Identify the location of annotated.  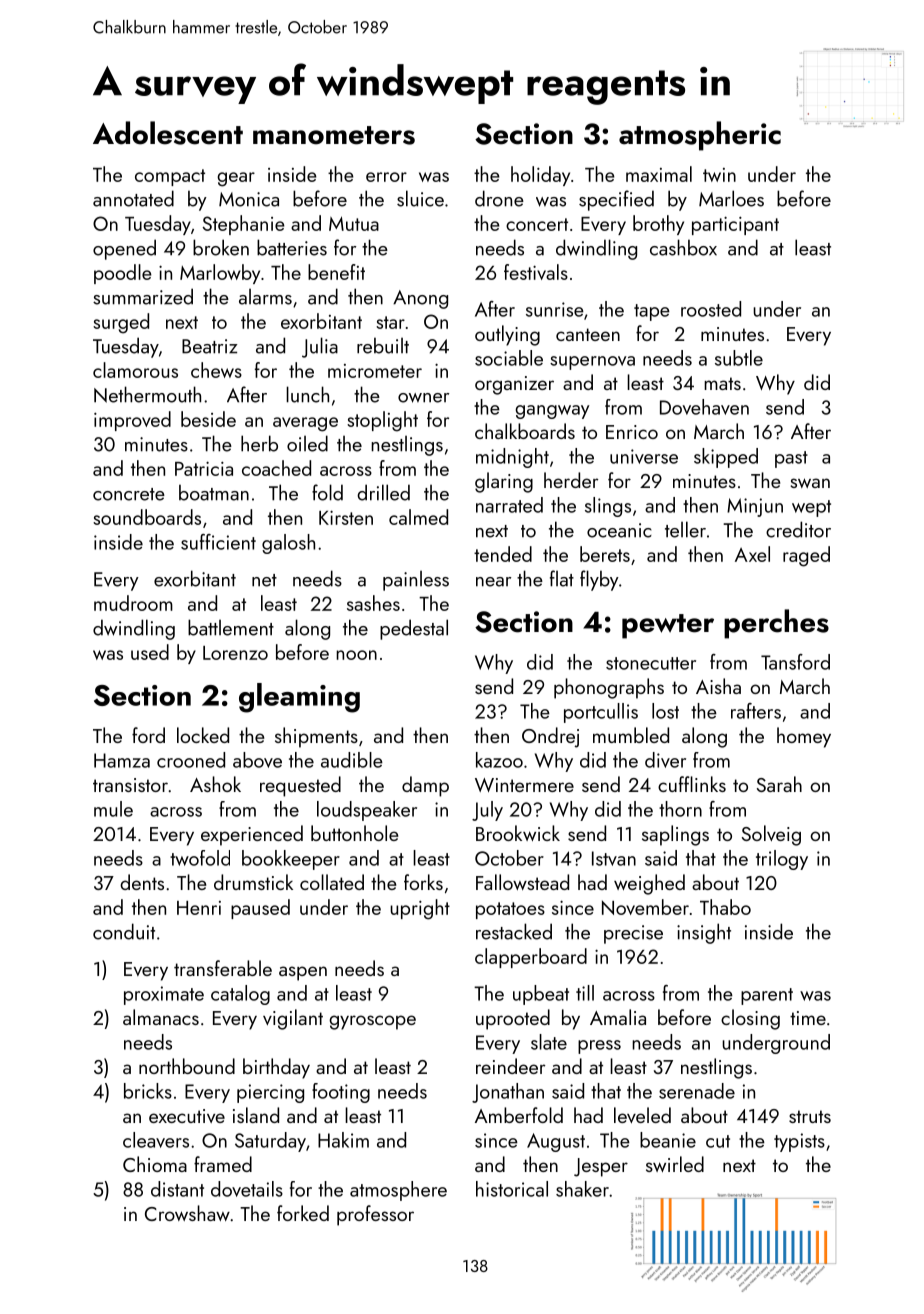
(133, 198).
